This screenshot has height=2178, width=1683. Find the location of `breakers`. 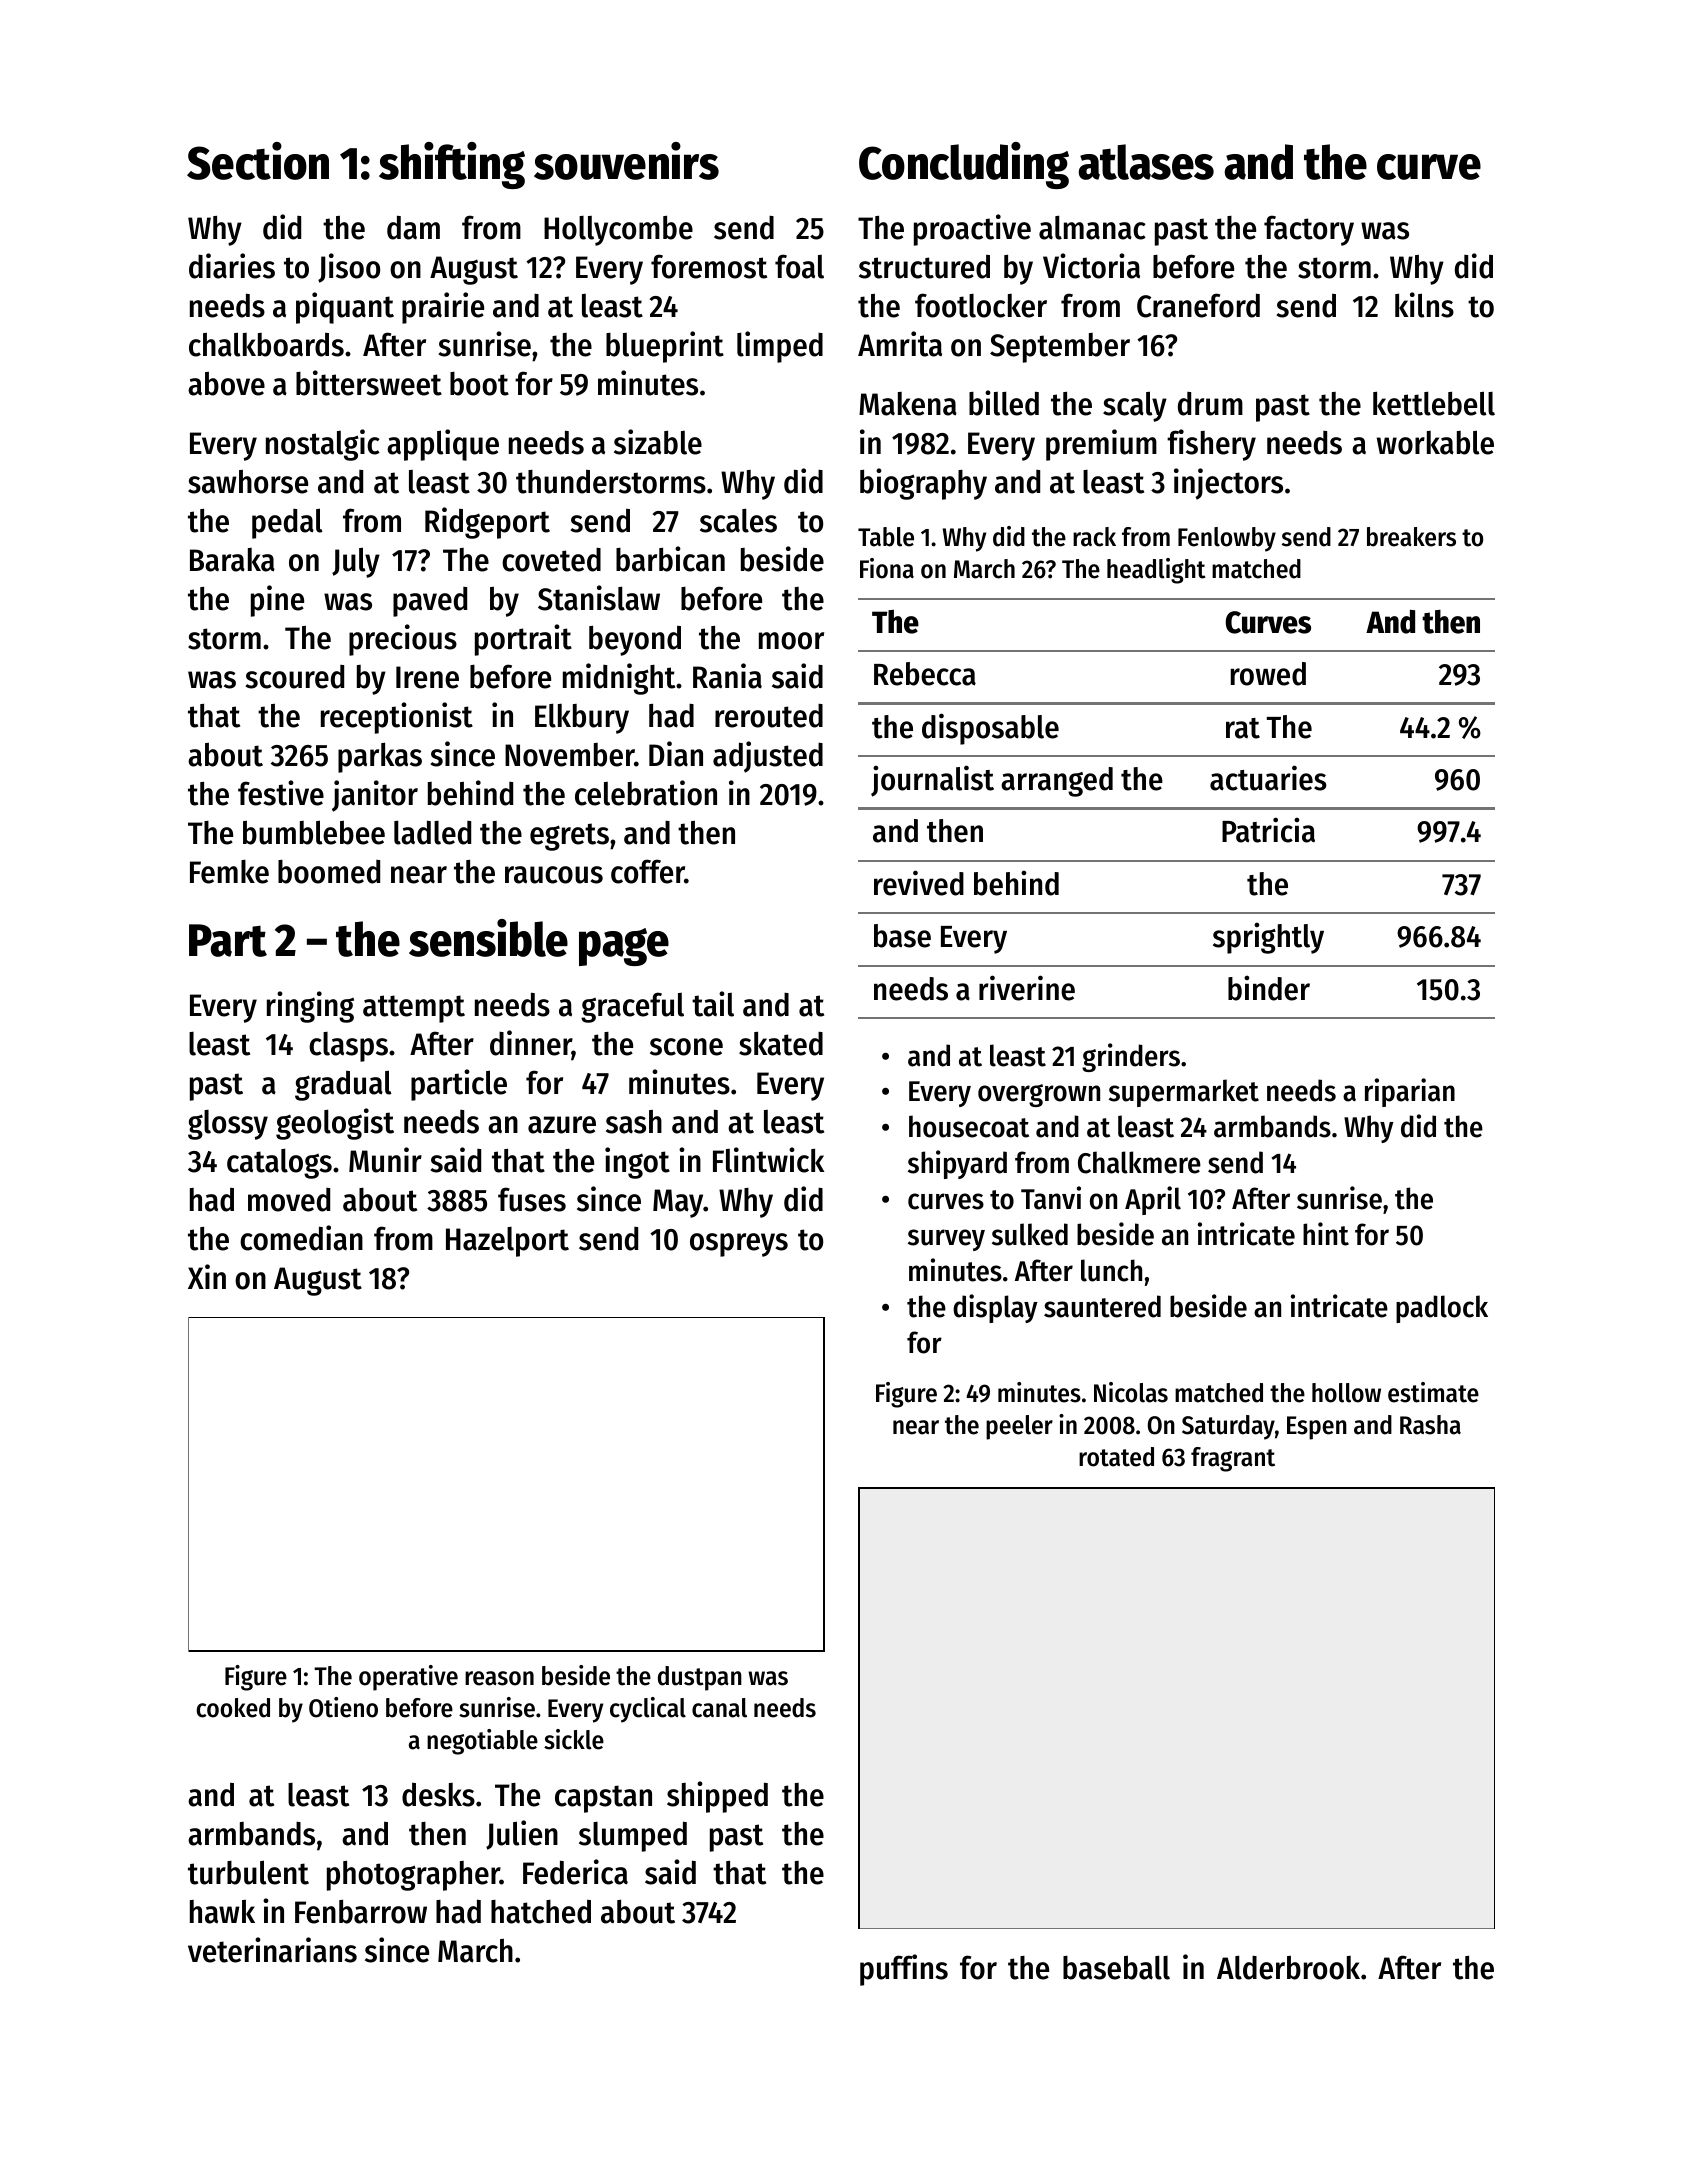

breakers is located at coordinates (1411, 537).
